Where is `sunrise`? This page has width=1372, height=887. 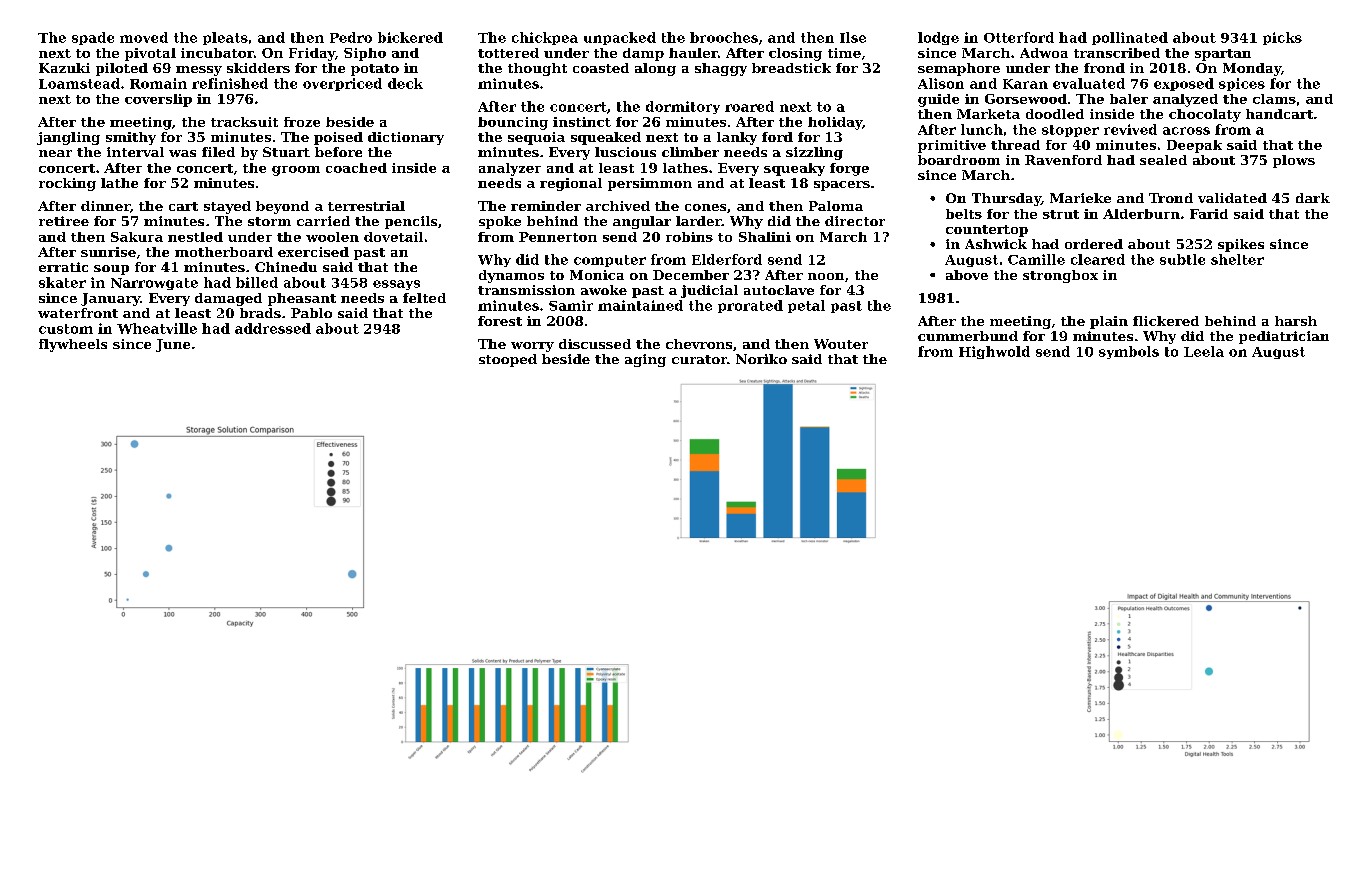
sunrise is located at coordinates (108, 252).
